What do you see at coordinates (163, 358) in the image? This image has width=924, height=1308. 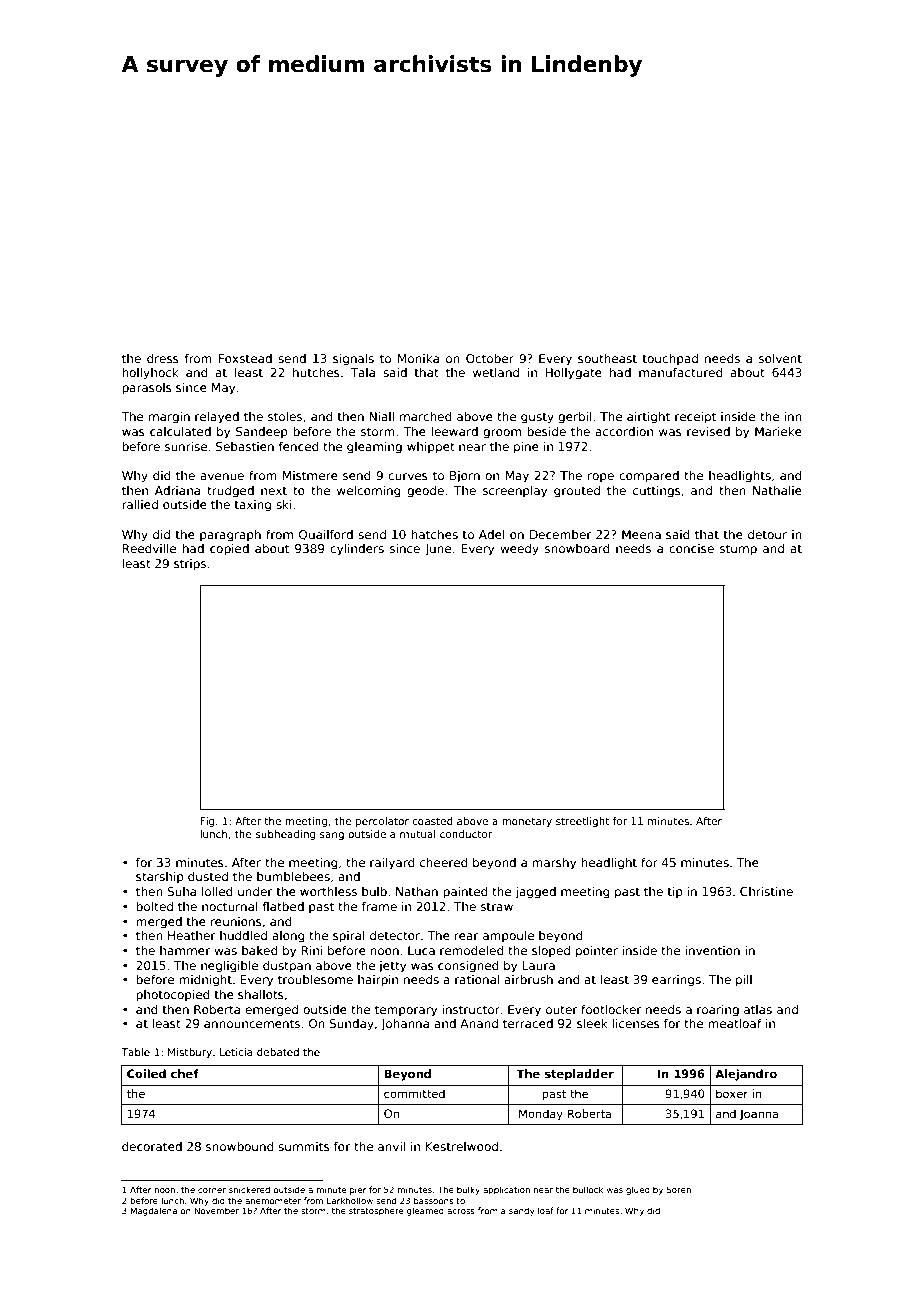 I see `dress` at bounding box center [163, 358].
